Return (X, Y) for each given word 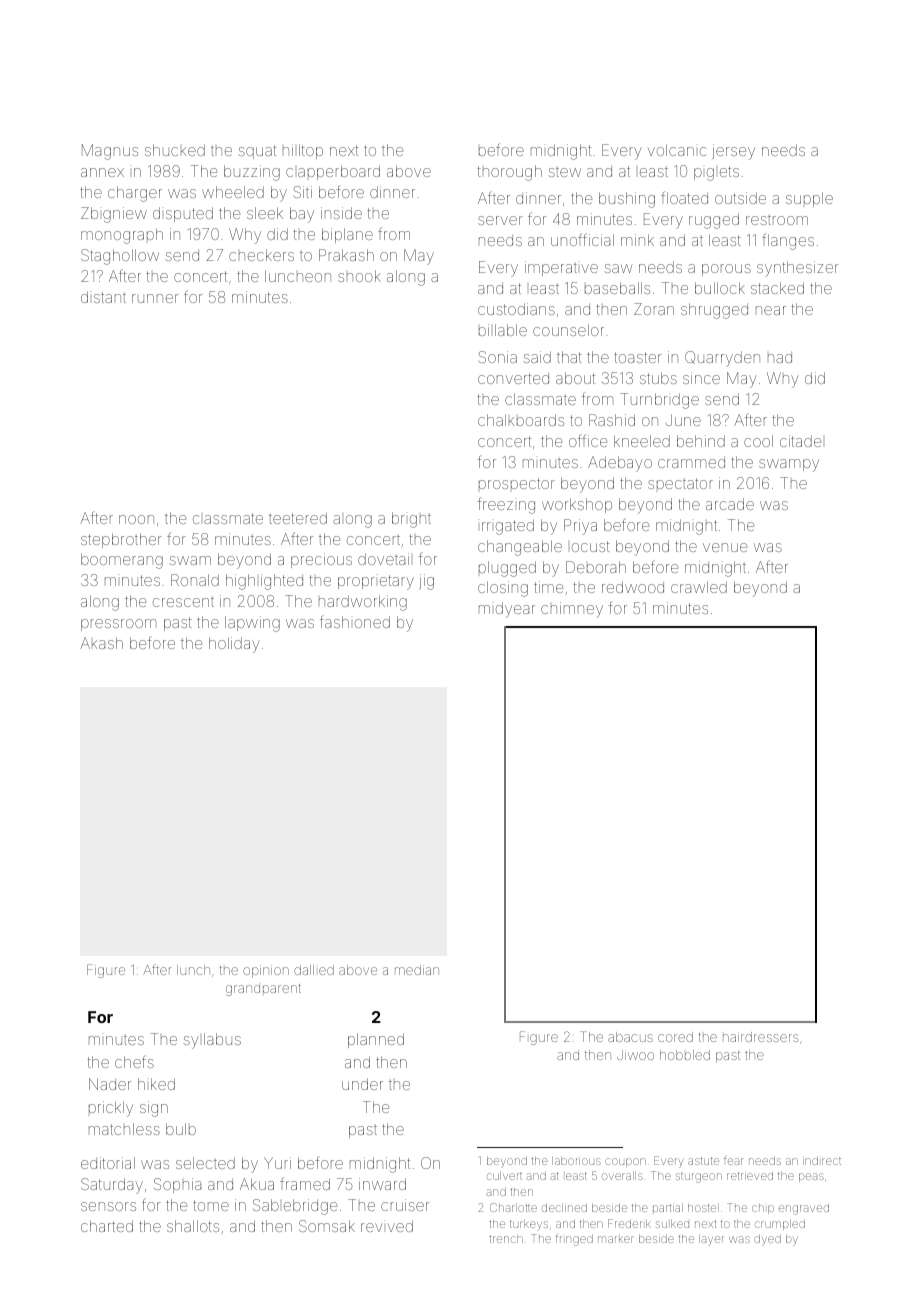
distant (103, 297)
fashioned (355, 621)
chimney (572, 610)
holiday (234, 645)
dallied (314, 970)
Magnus (110, 152)
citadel (800, 441)
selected (205, 1163)
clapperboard (333, 172)
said (537, 357)
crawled (699, 587)
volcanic (677, 150)
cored (675, 1037)
